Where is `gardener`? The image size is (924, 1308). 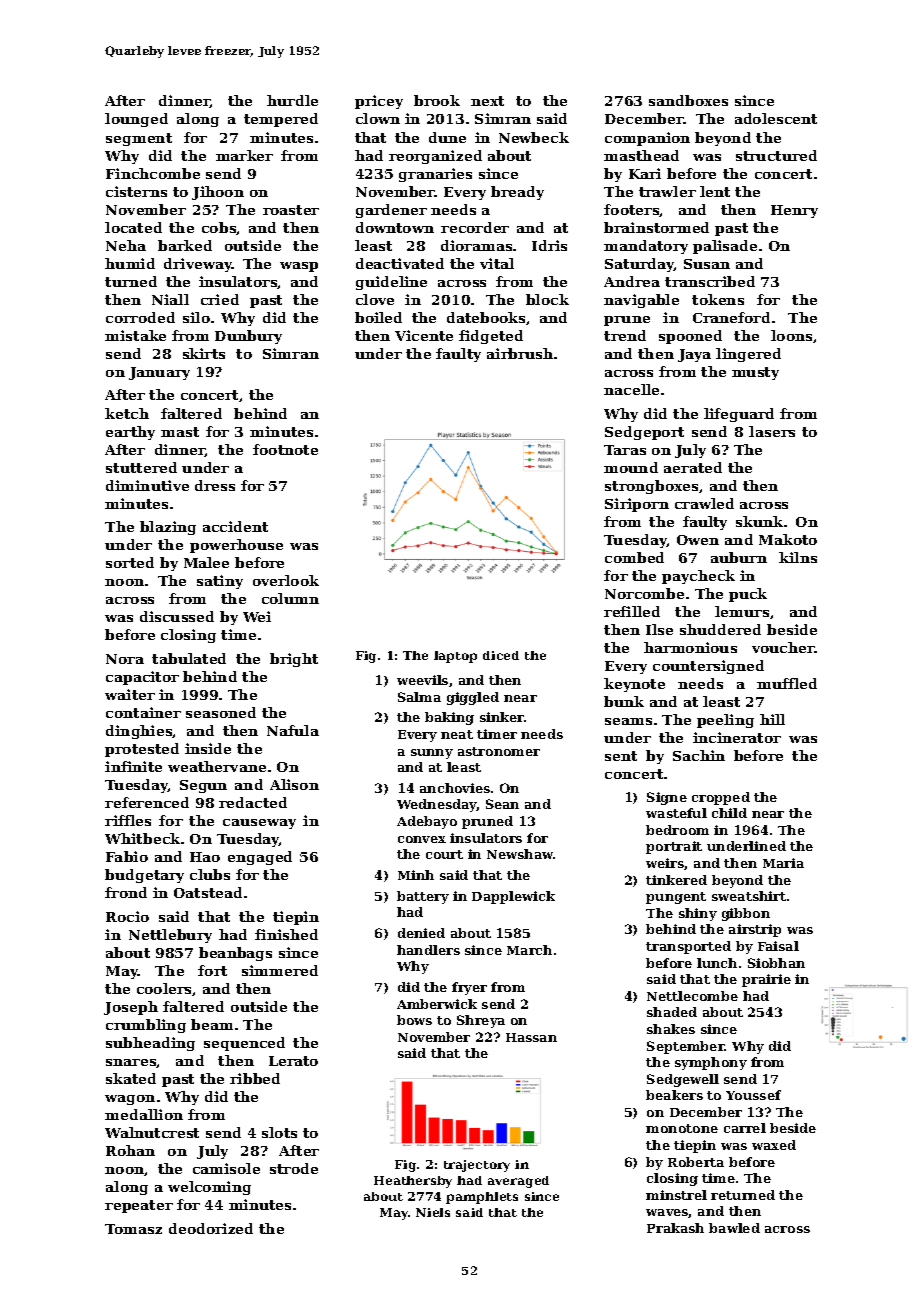
gardener is located at coordinates (391, 211).
